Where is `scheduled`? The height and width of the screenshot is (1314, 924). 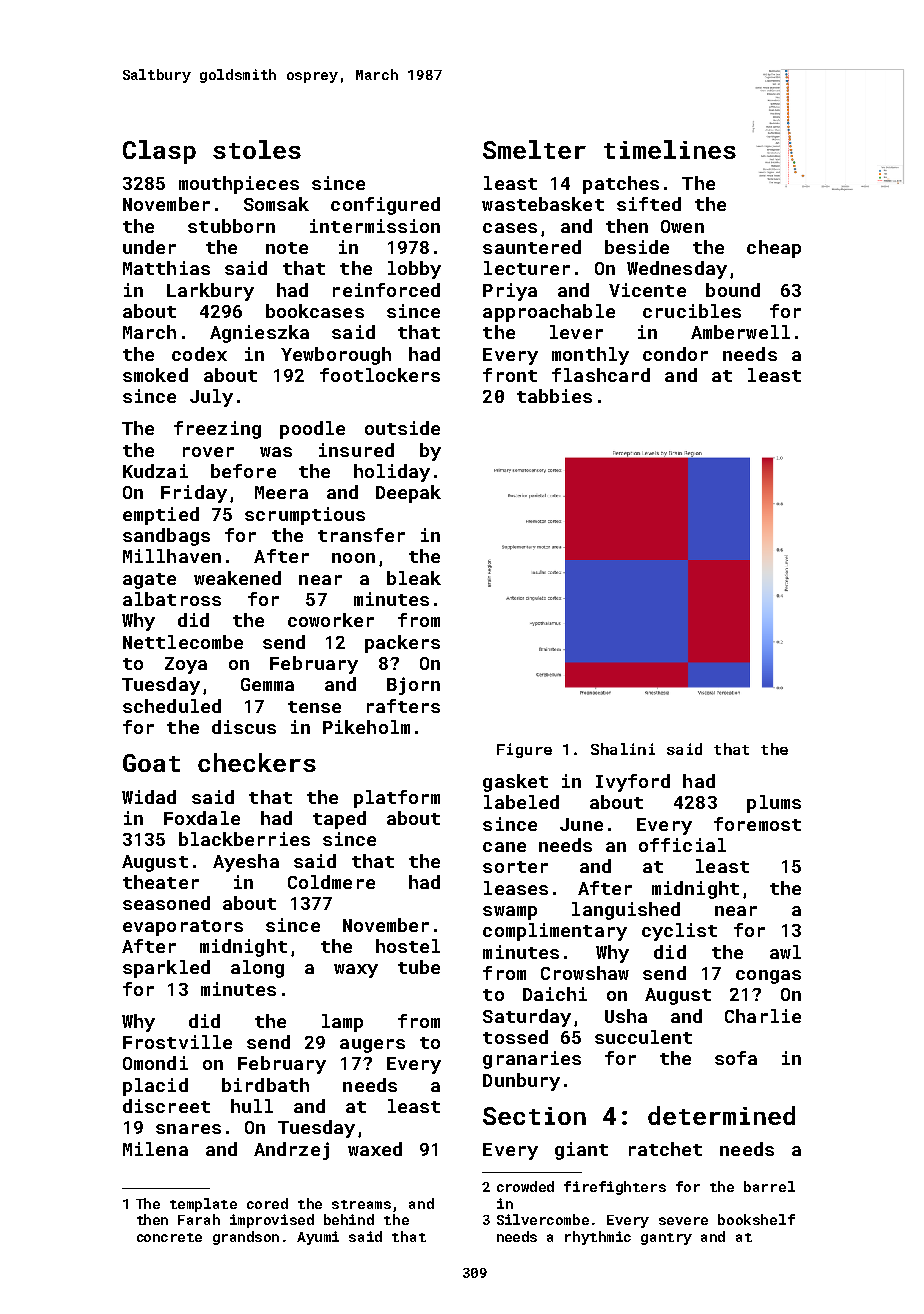
scheduled is located at coordinates (172, 706).
